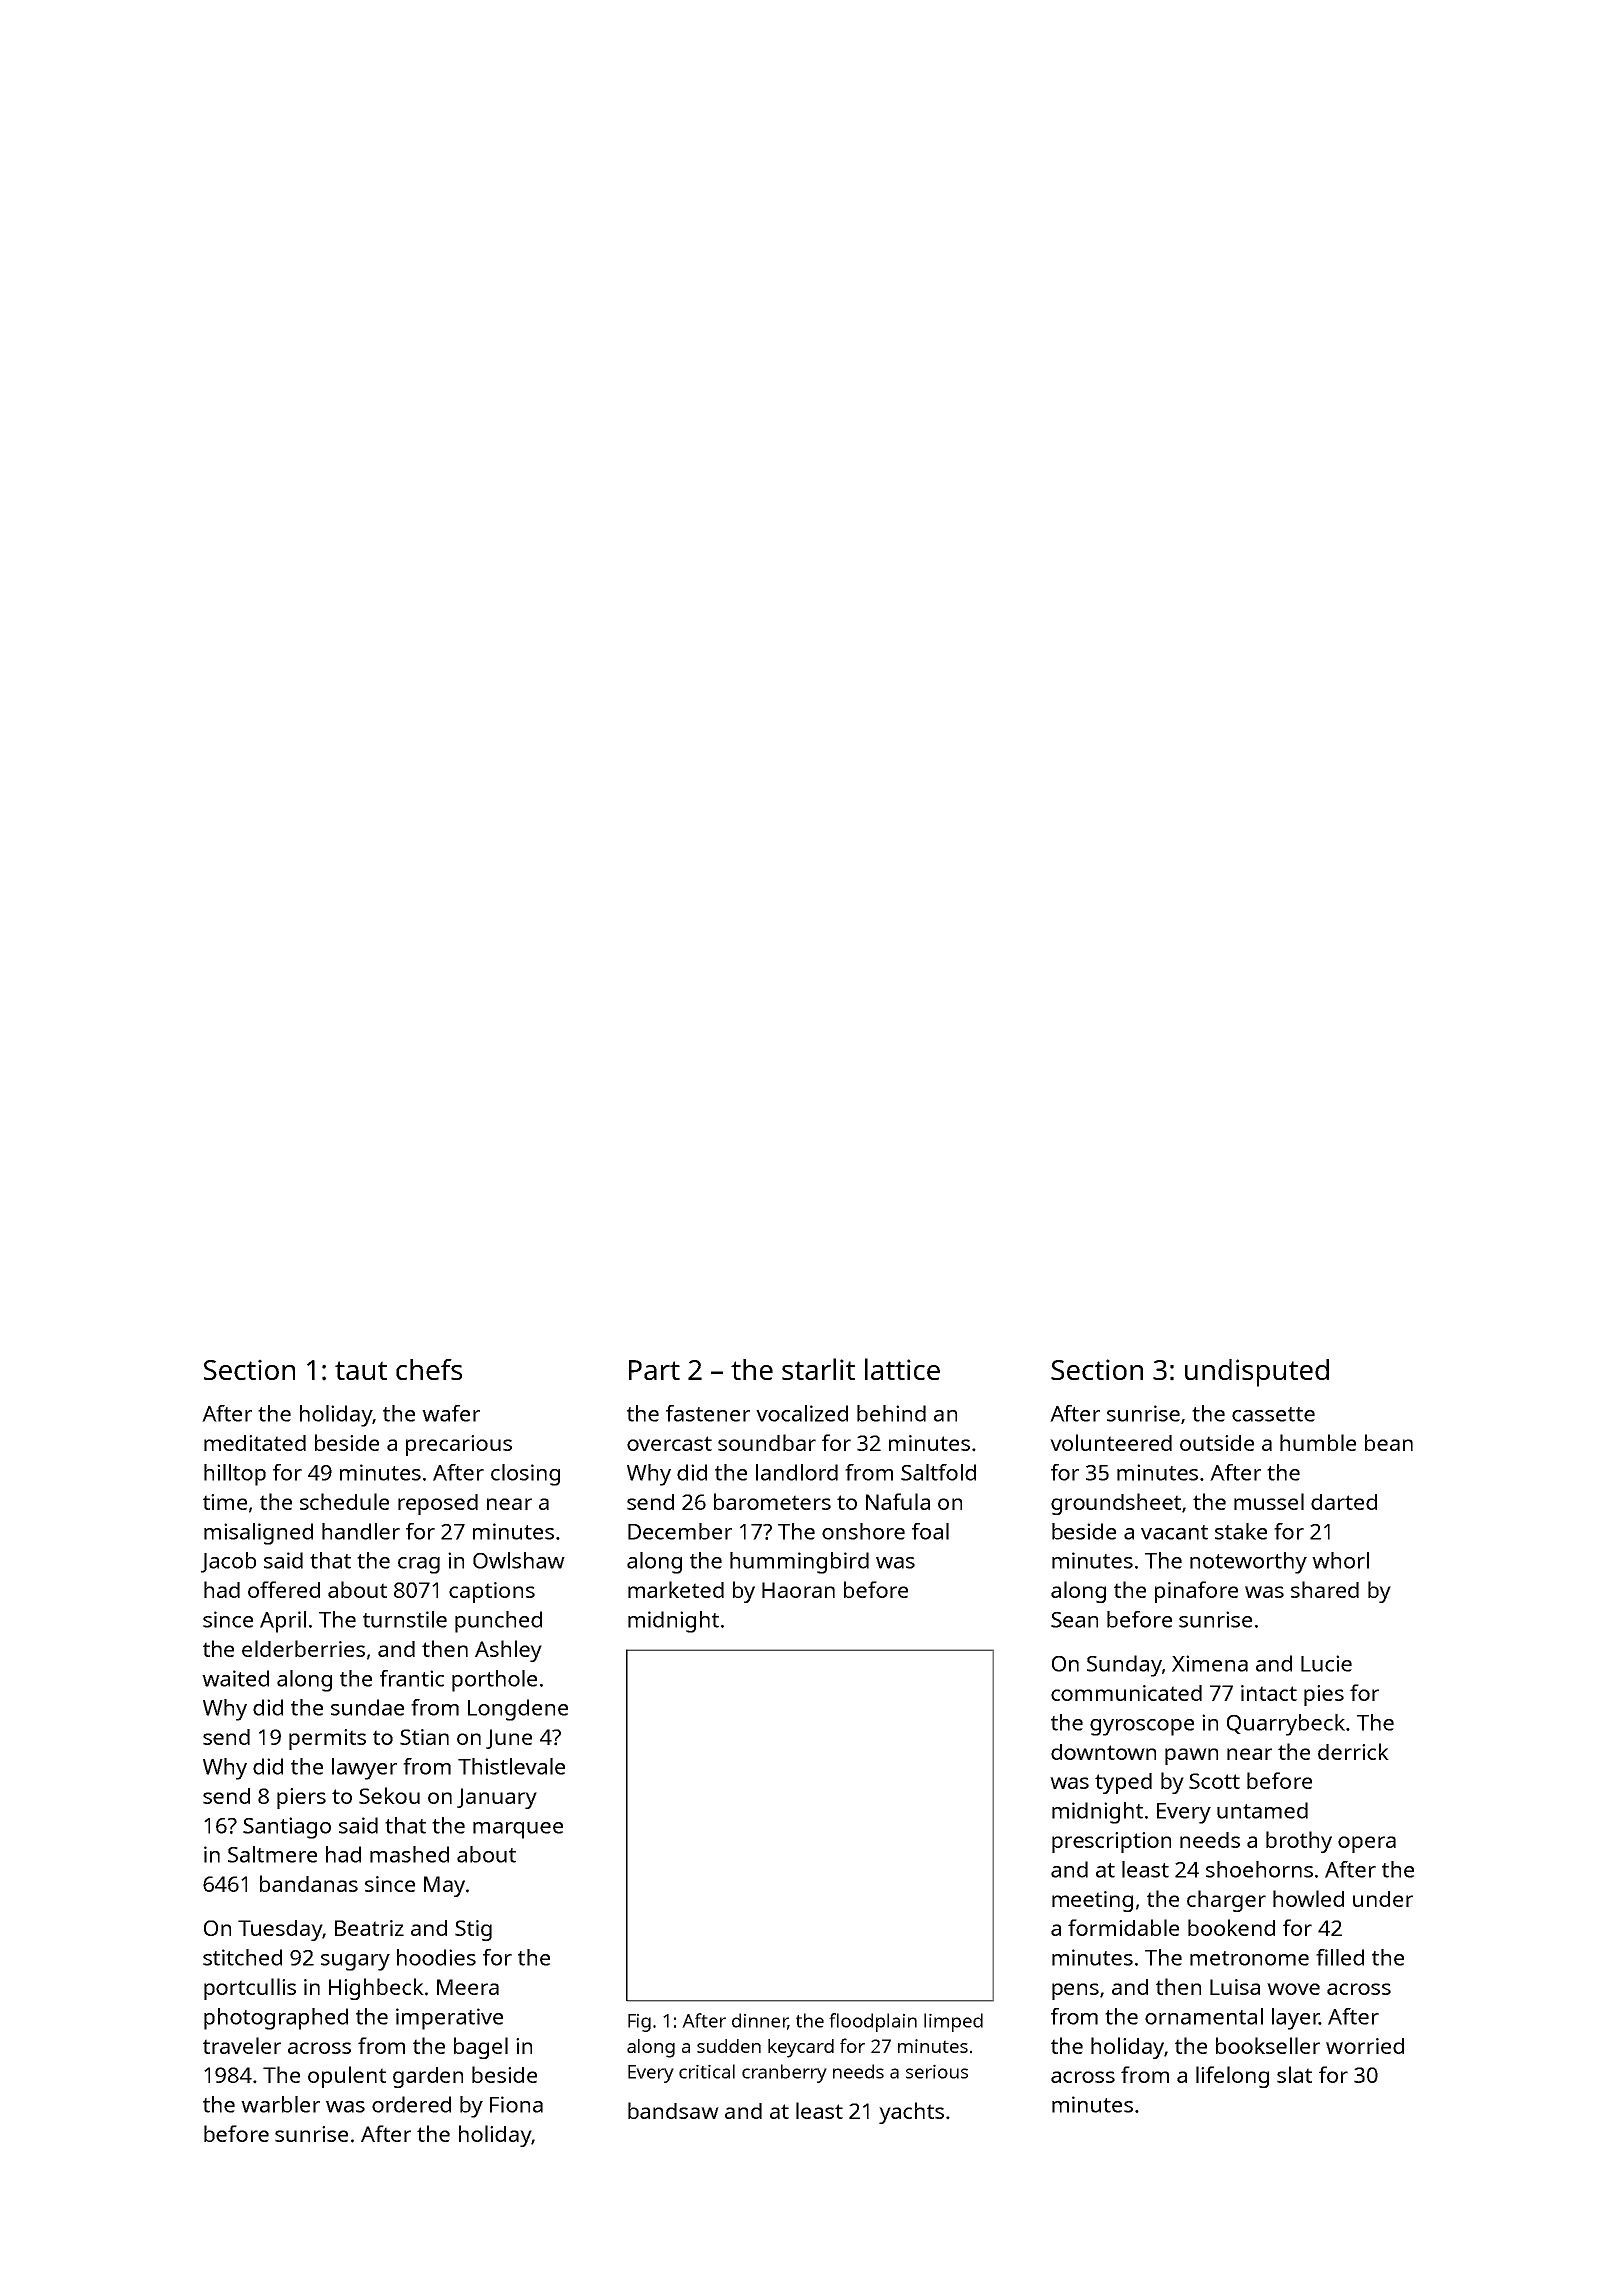 This image has height=2292, width=1620. Describe the element at coordinates (639, 2022) in the image. I see `Fig` at that location.
